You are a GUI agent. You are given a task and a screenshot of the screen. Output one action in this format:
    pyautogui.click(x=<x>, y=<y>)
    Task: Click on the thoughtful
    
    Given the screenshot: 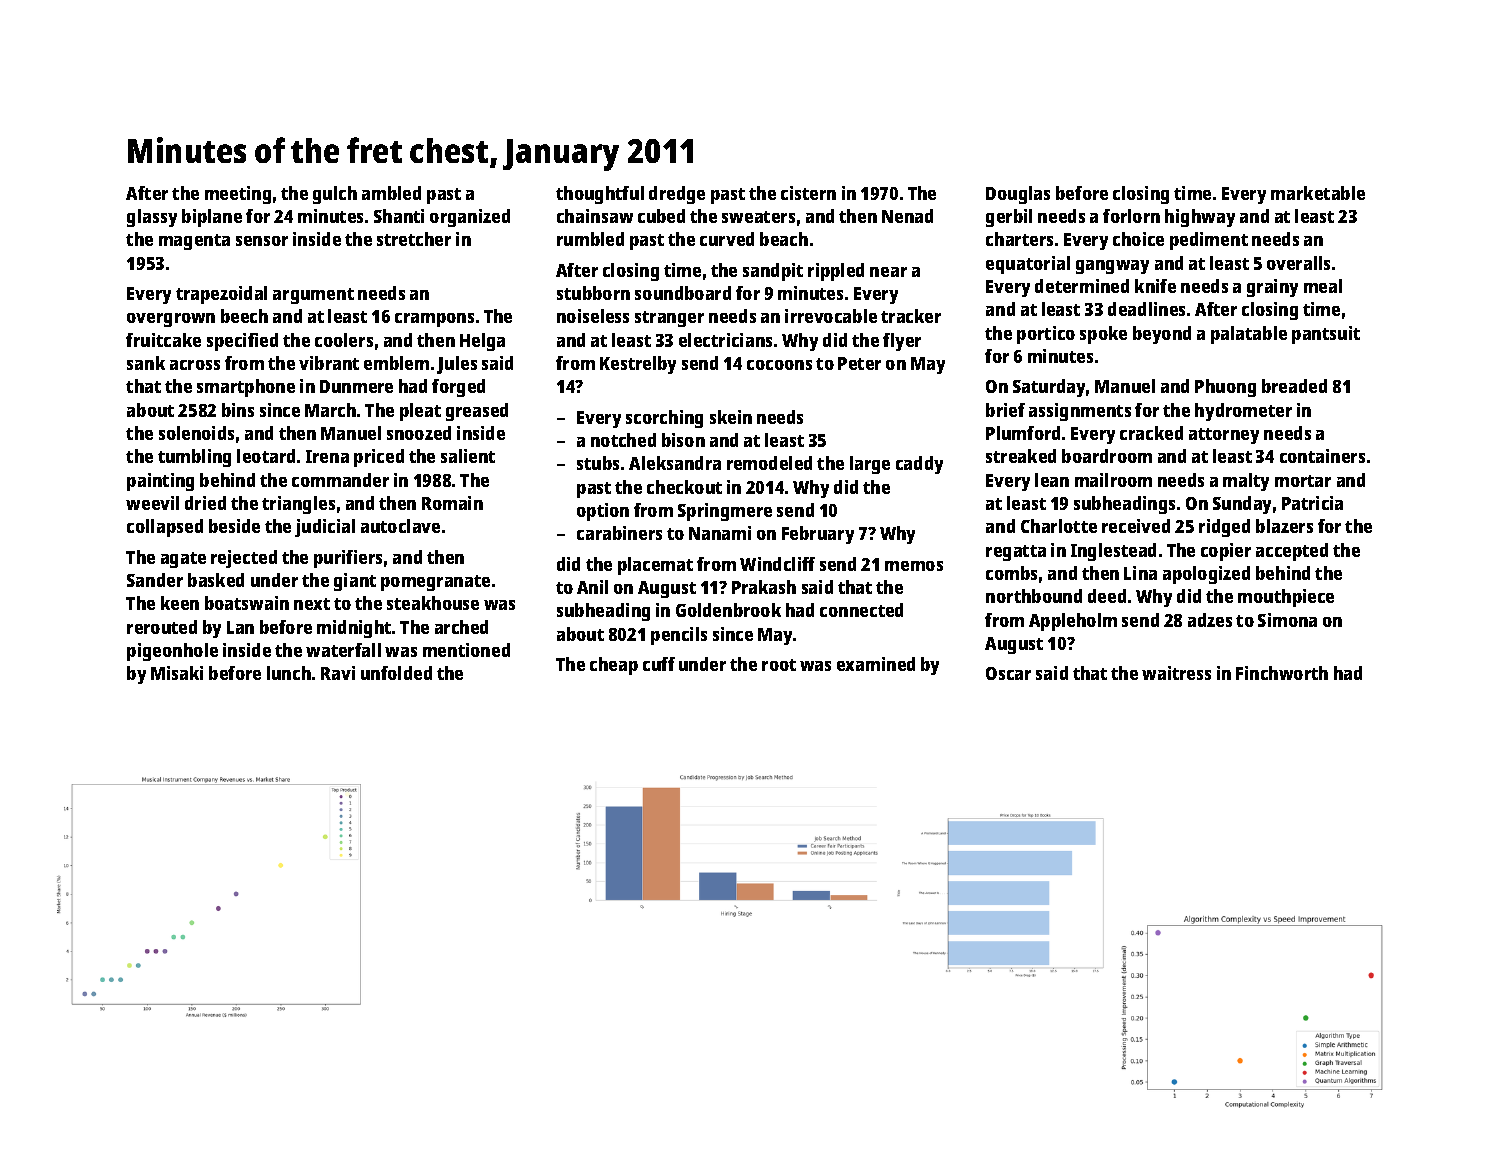 What is the action you would take?
    pyautogui.click(x=600, y=195)
